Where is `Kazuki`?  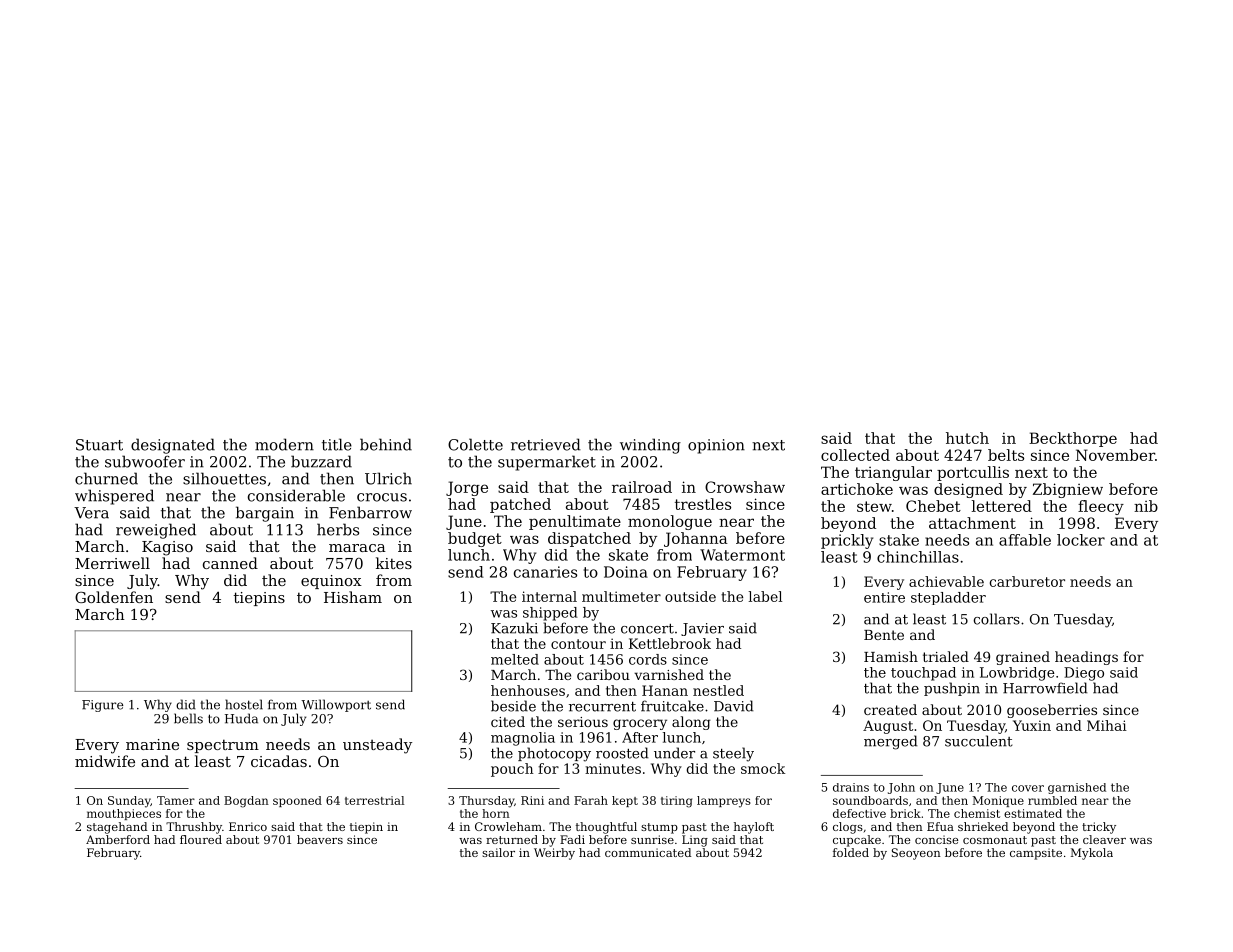 Kazuki is located at coordinates (514, 628).
